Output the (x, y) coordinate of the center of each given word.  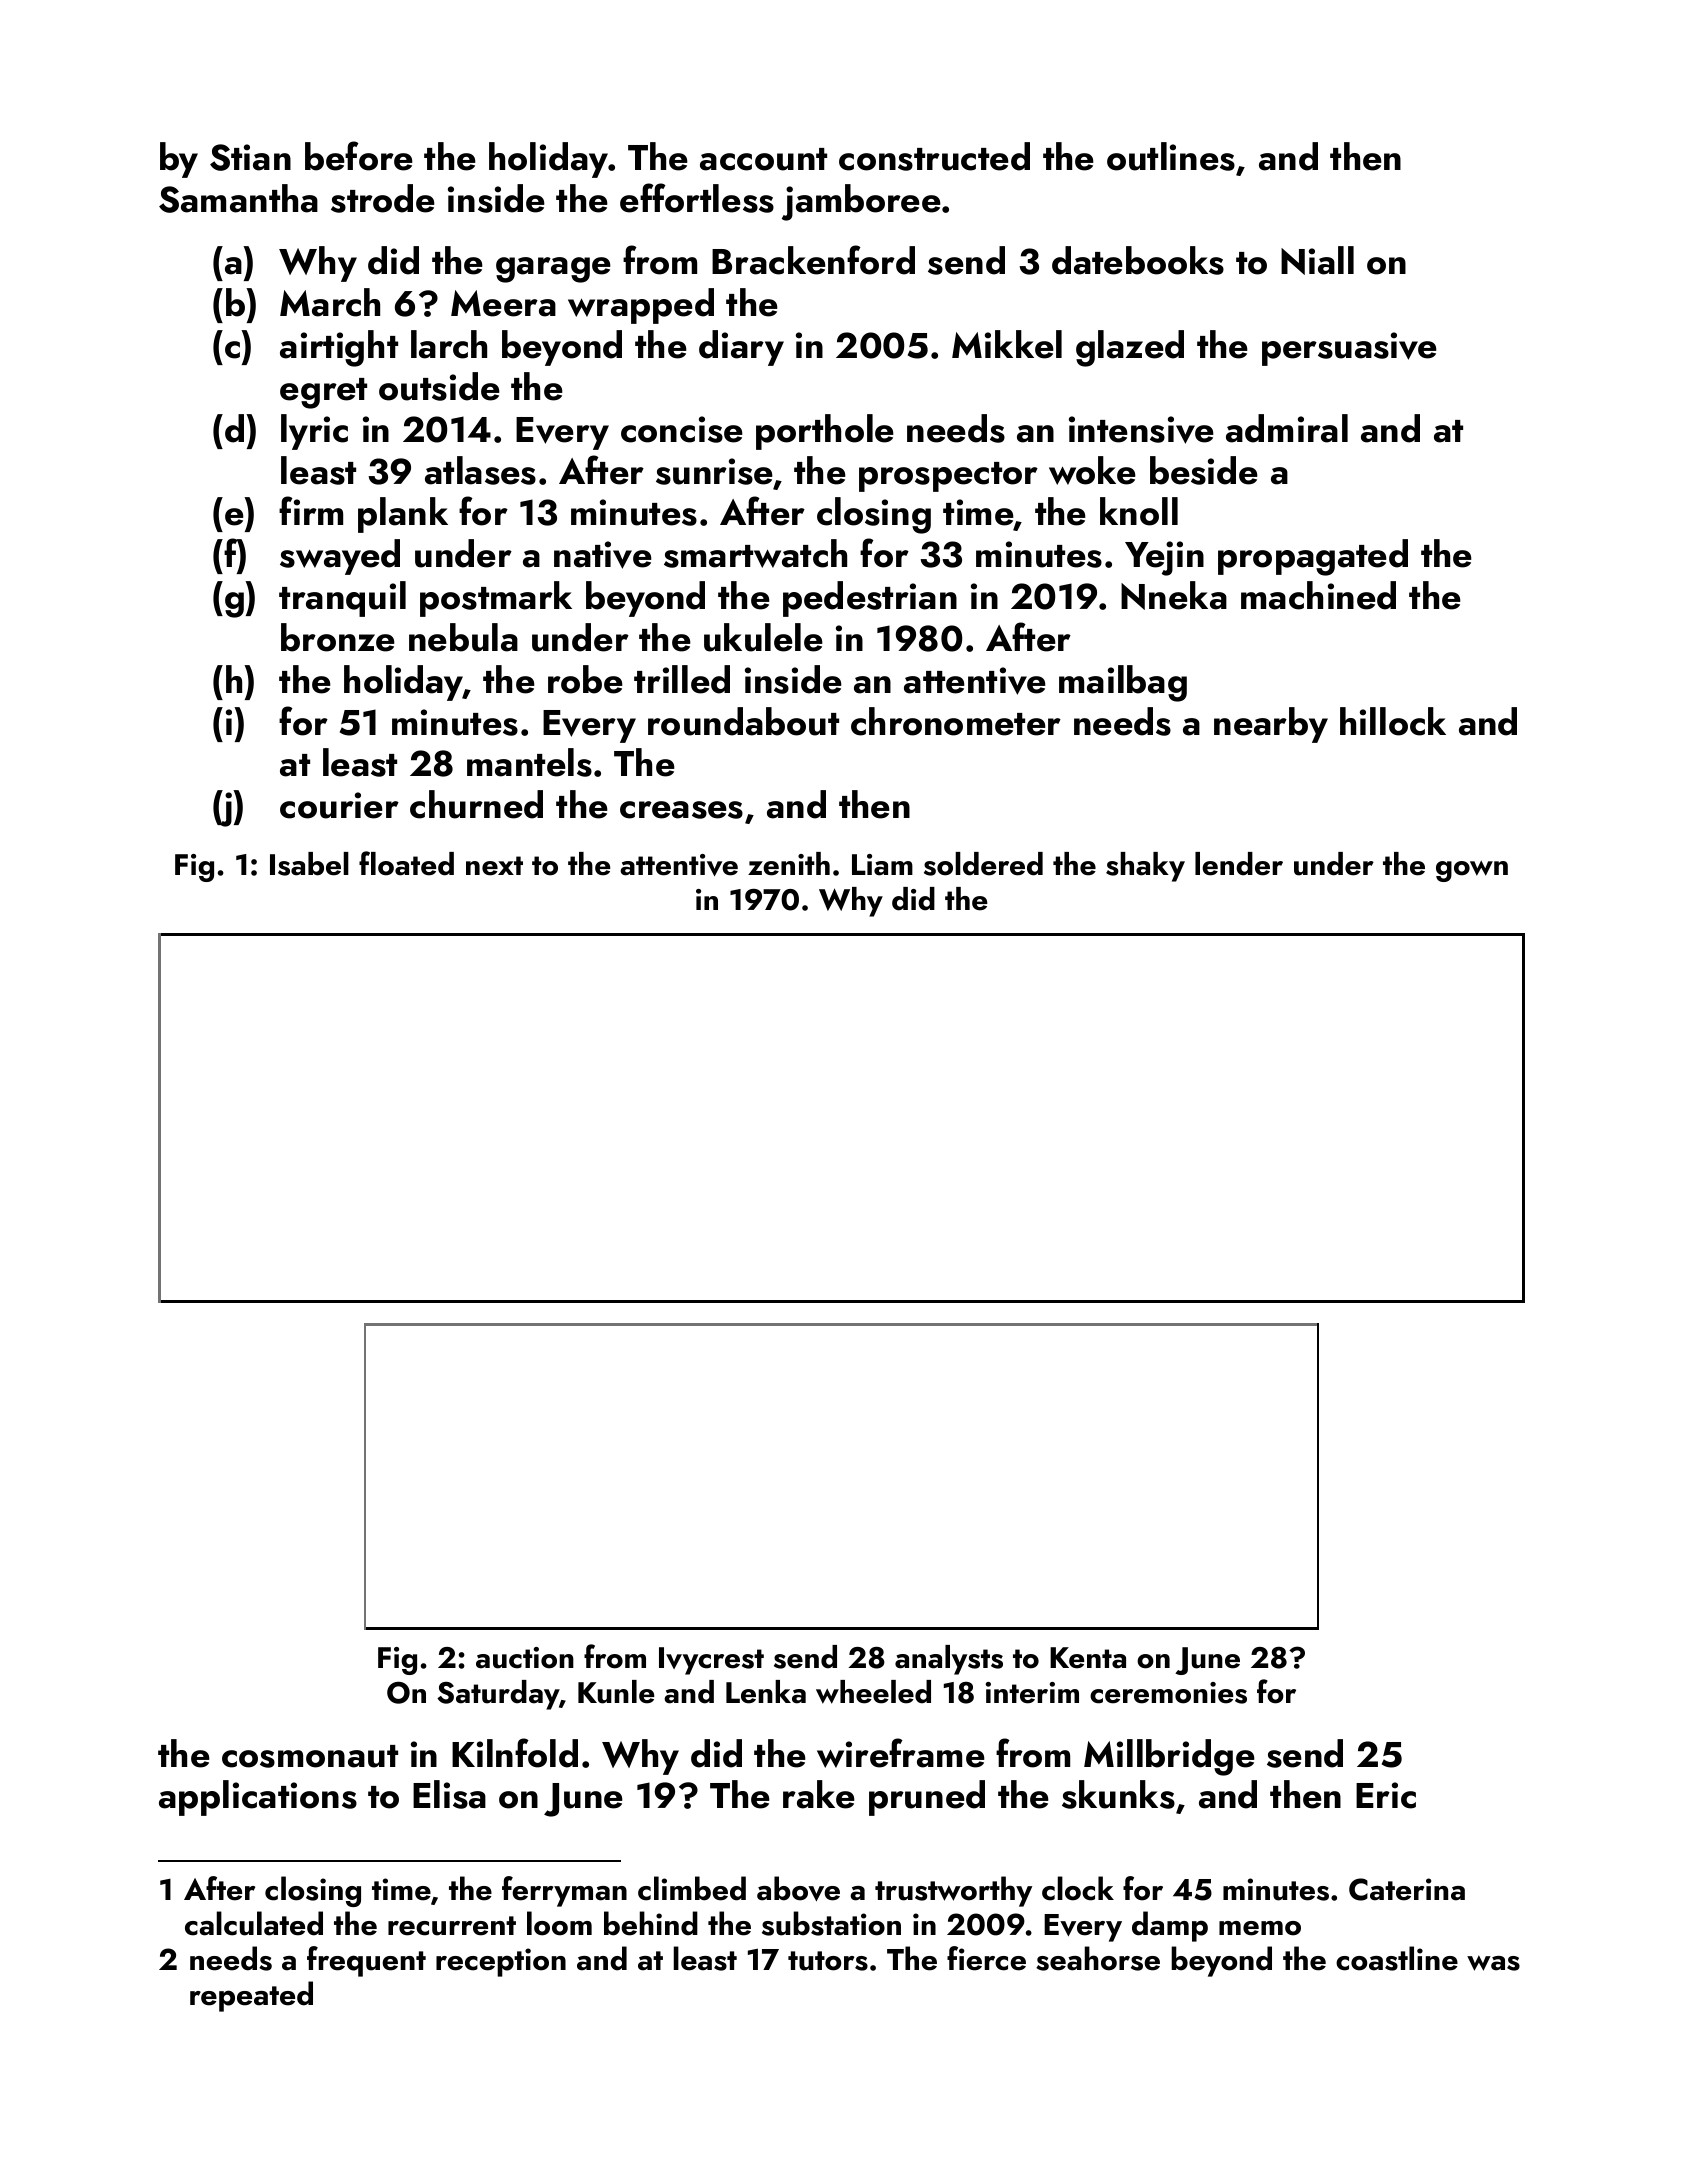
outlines (1171, 156)
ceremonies (1168, 1693)
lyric (314, 432)
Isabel (309, 864)
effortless (697, 198)
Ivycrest (711, 1661)
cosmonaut (310, 1756)
